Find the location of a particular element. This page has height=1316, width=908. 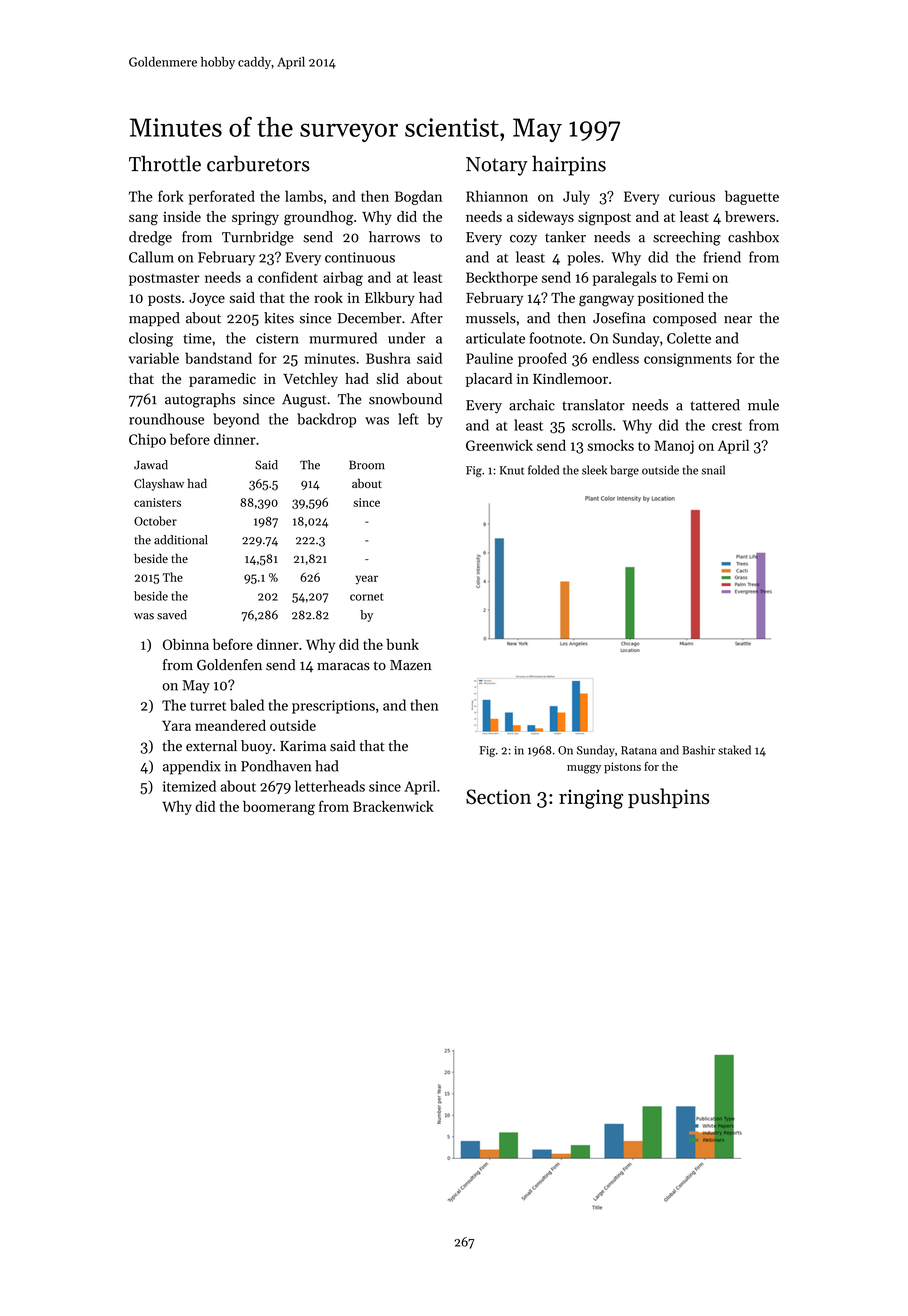

staked is located at coordinates (734, 750).
